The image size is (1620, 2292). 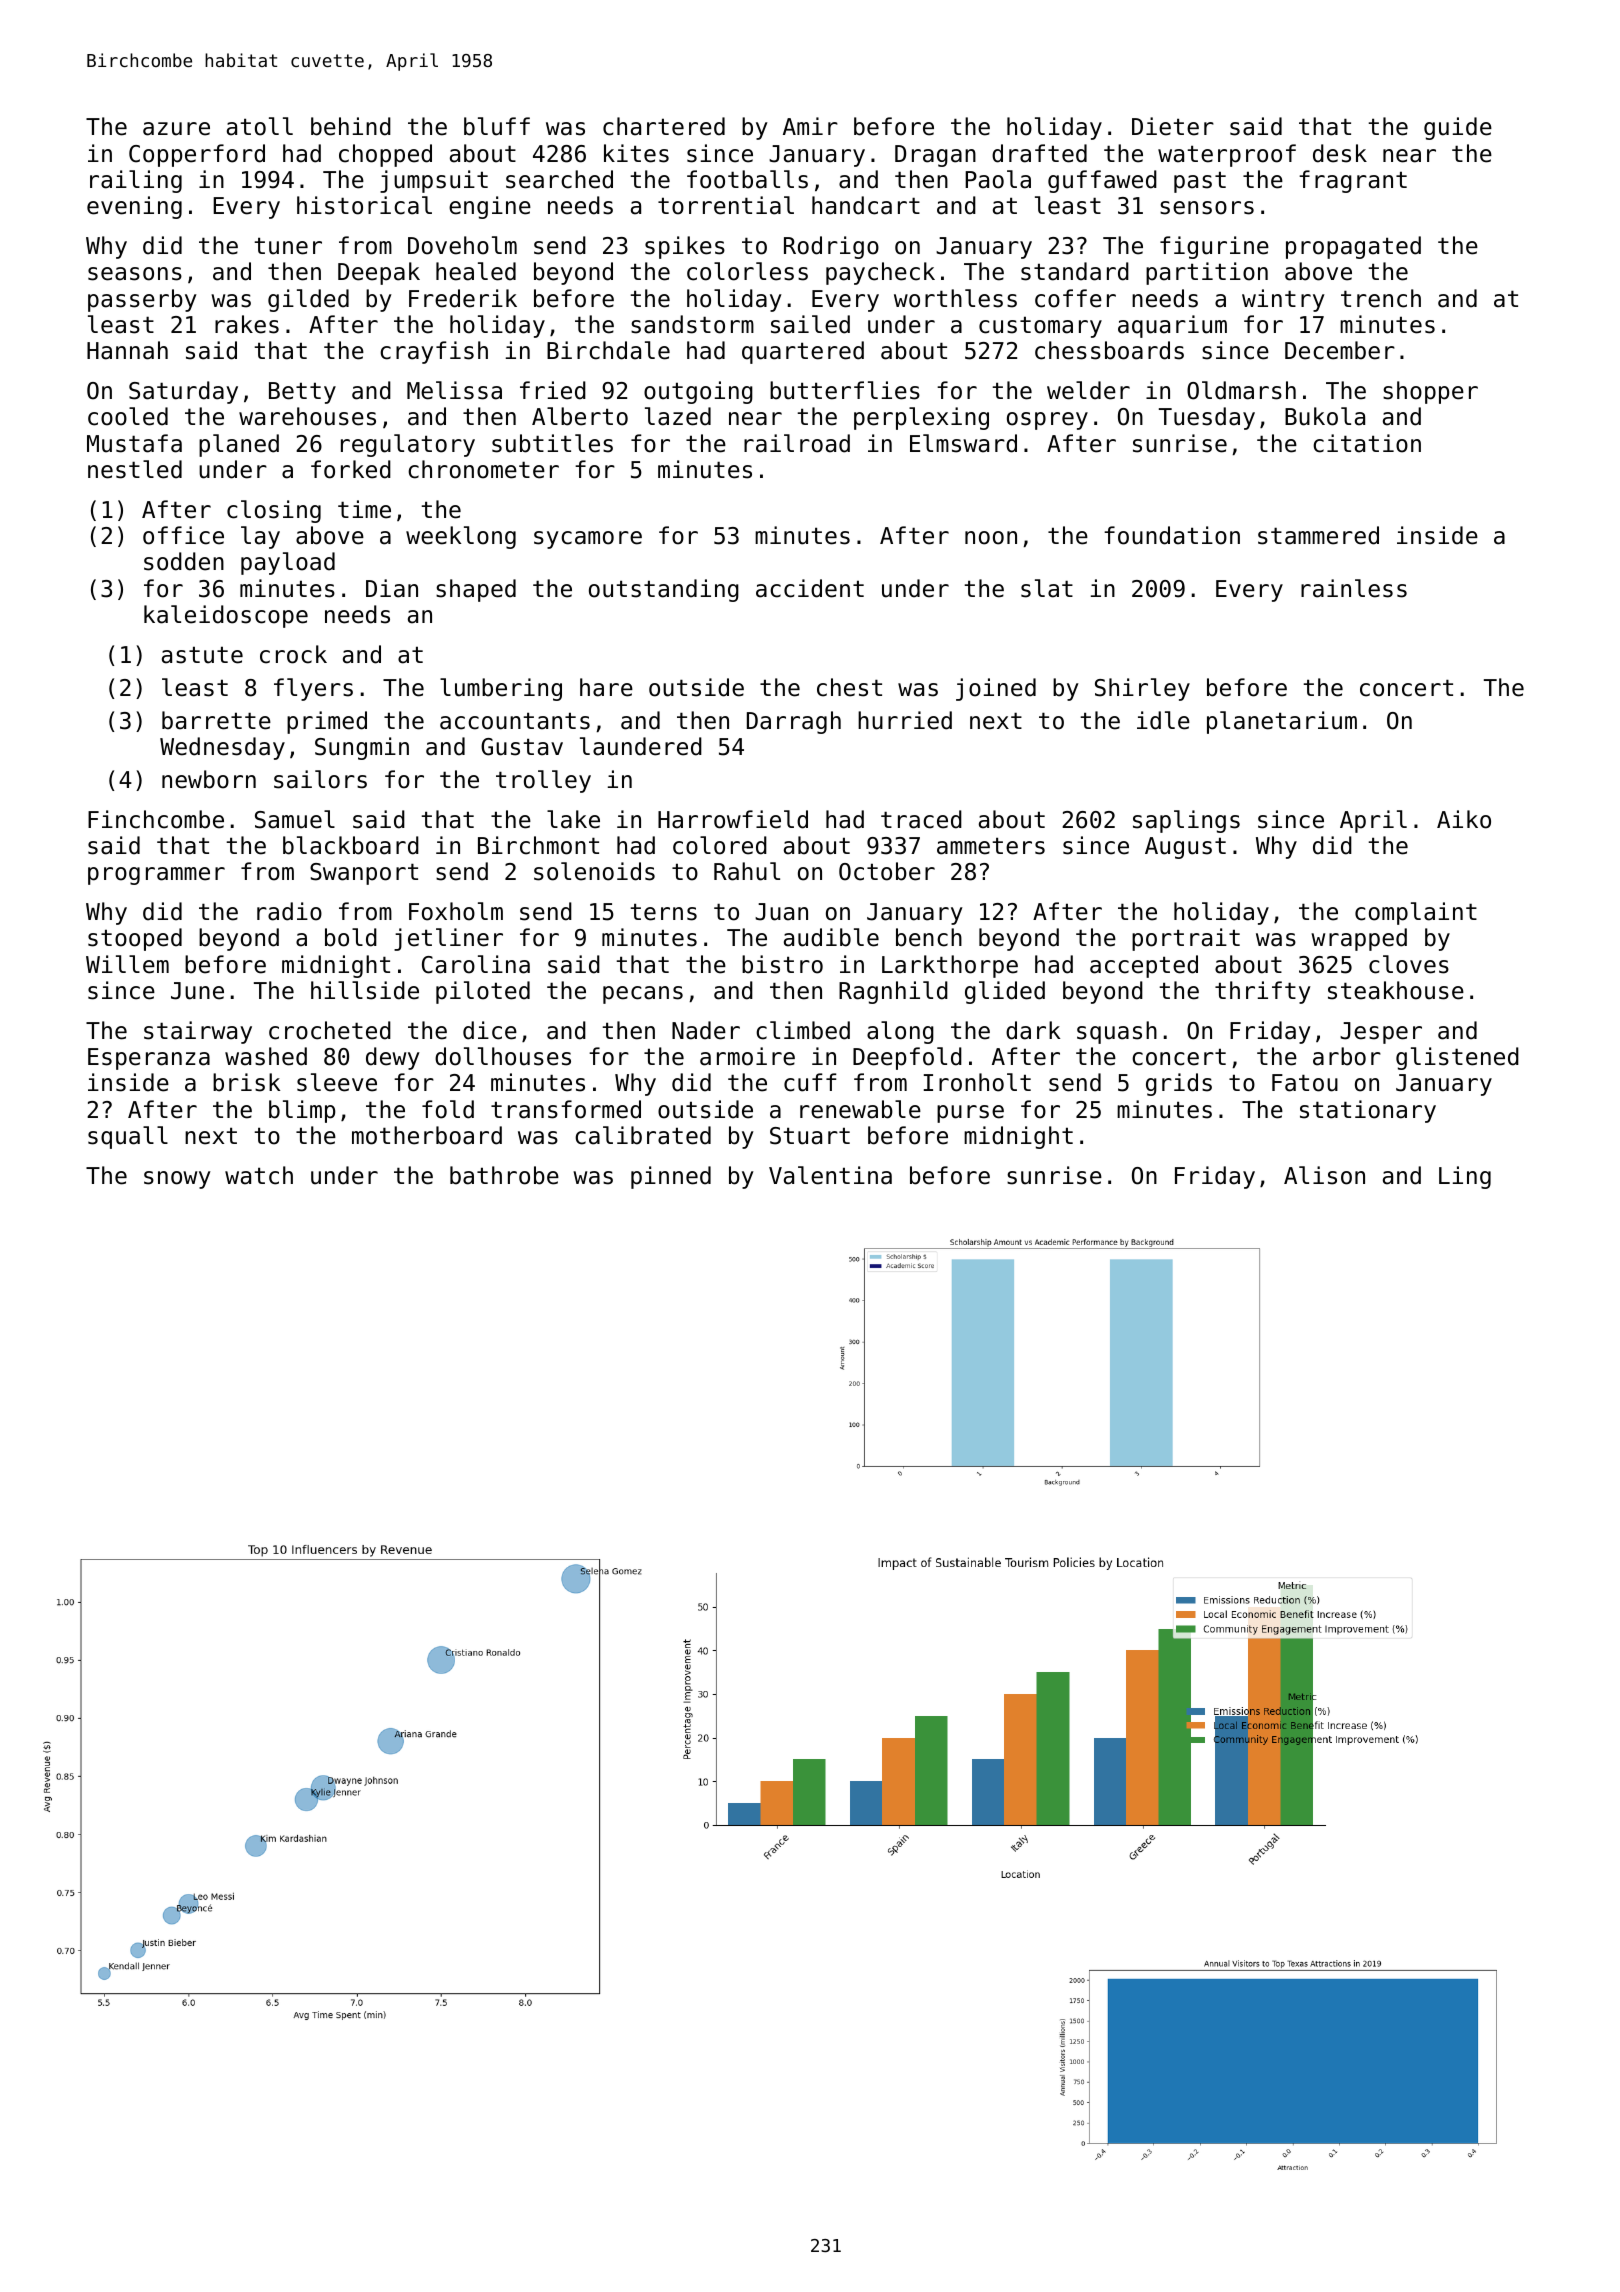 I want to click on pinned, so click(x=671, y=1177).
